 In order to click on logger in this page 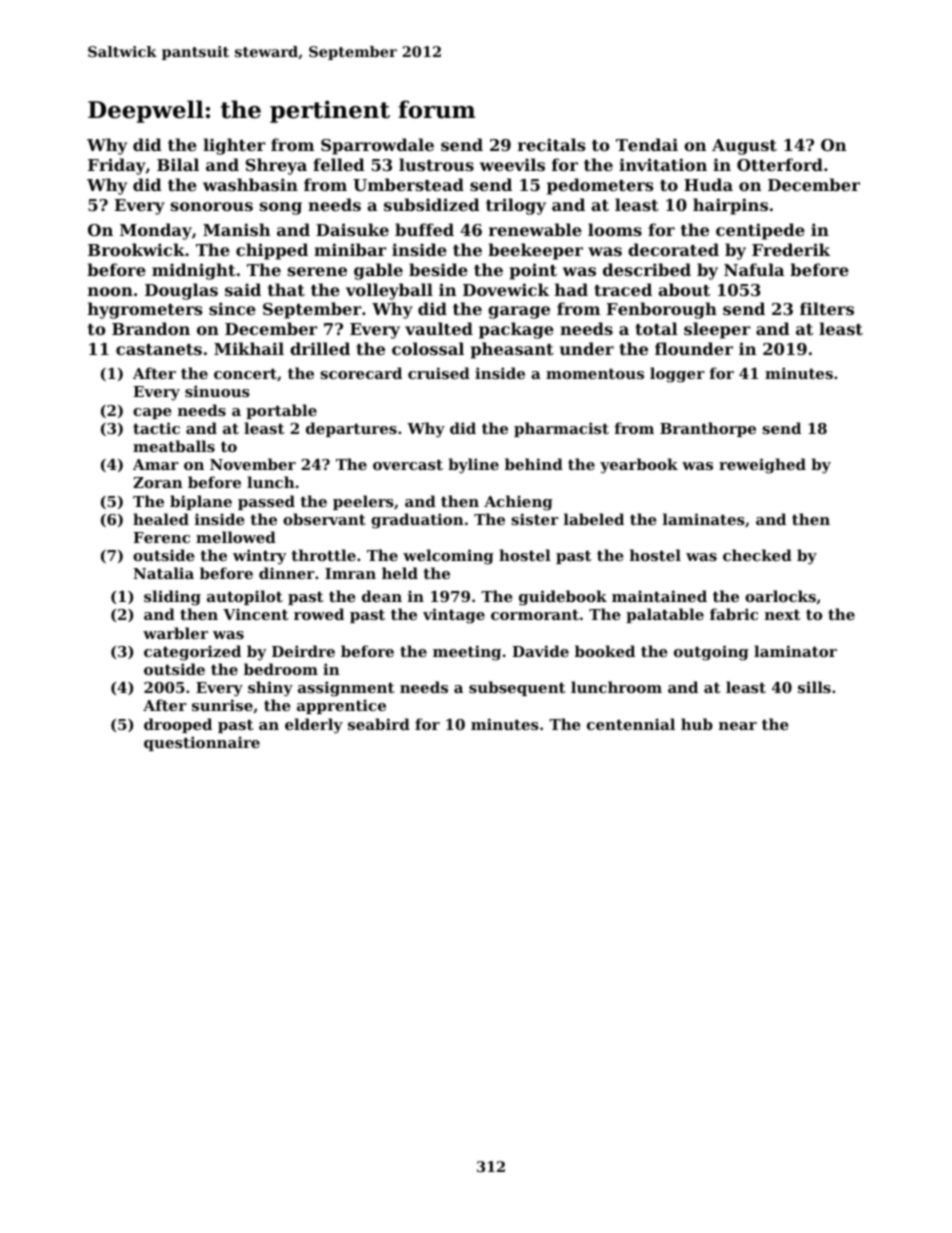, I will do `click(677, 375)`.
